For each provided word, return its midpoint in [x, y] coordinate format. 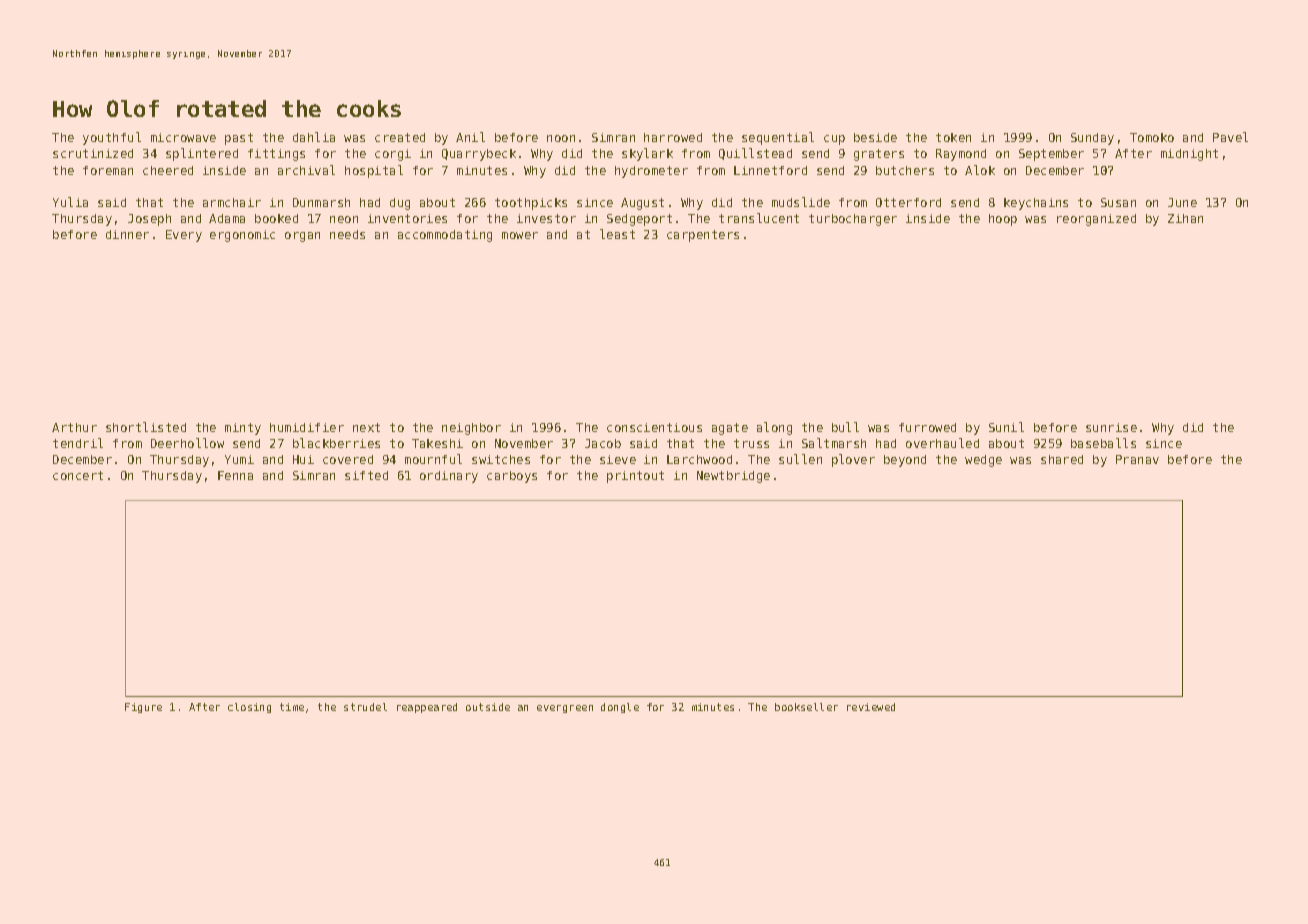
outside [488, 707]
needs [347, 234]
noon [561, 138]
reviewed [871, 707]
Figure [143, 708]
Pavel [1230, 137]
